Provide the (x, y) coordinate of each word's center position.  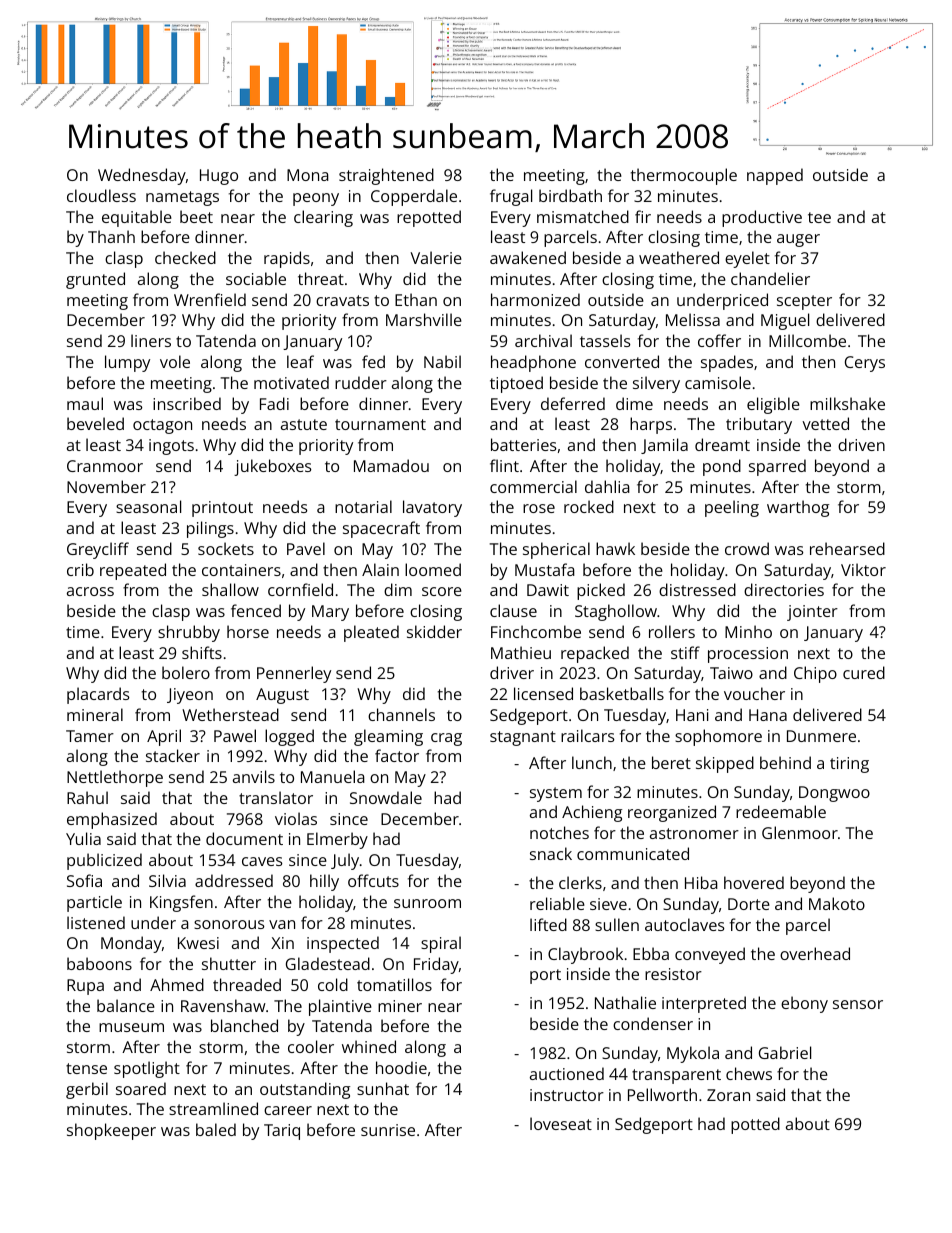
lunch (592, 762)
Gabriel (785, 1052)
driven (861, 444)
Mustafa (545, 569)
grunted (95, 280)
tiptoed (516, 384)
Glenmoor (800, 832)
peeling (732, 508)
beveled (95, 423)
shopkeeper (111, 1131)
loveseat (561, 1123)
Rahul (87, 797)
